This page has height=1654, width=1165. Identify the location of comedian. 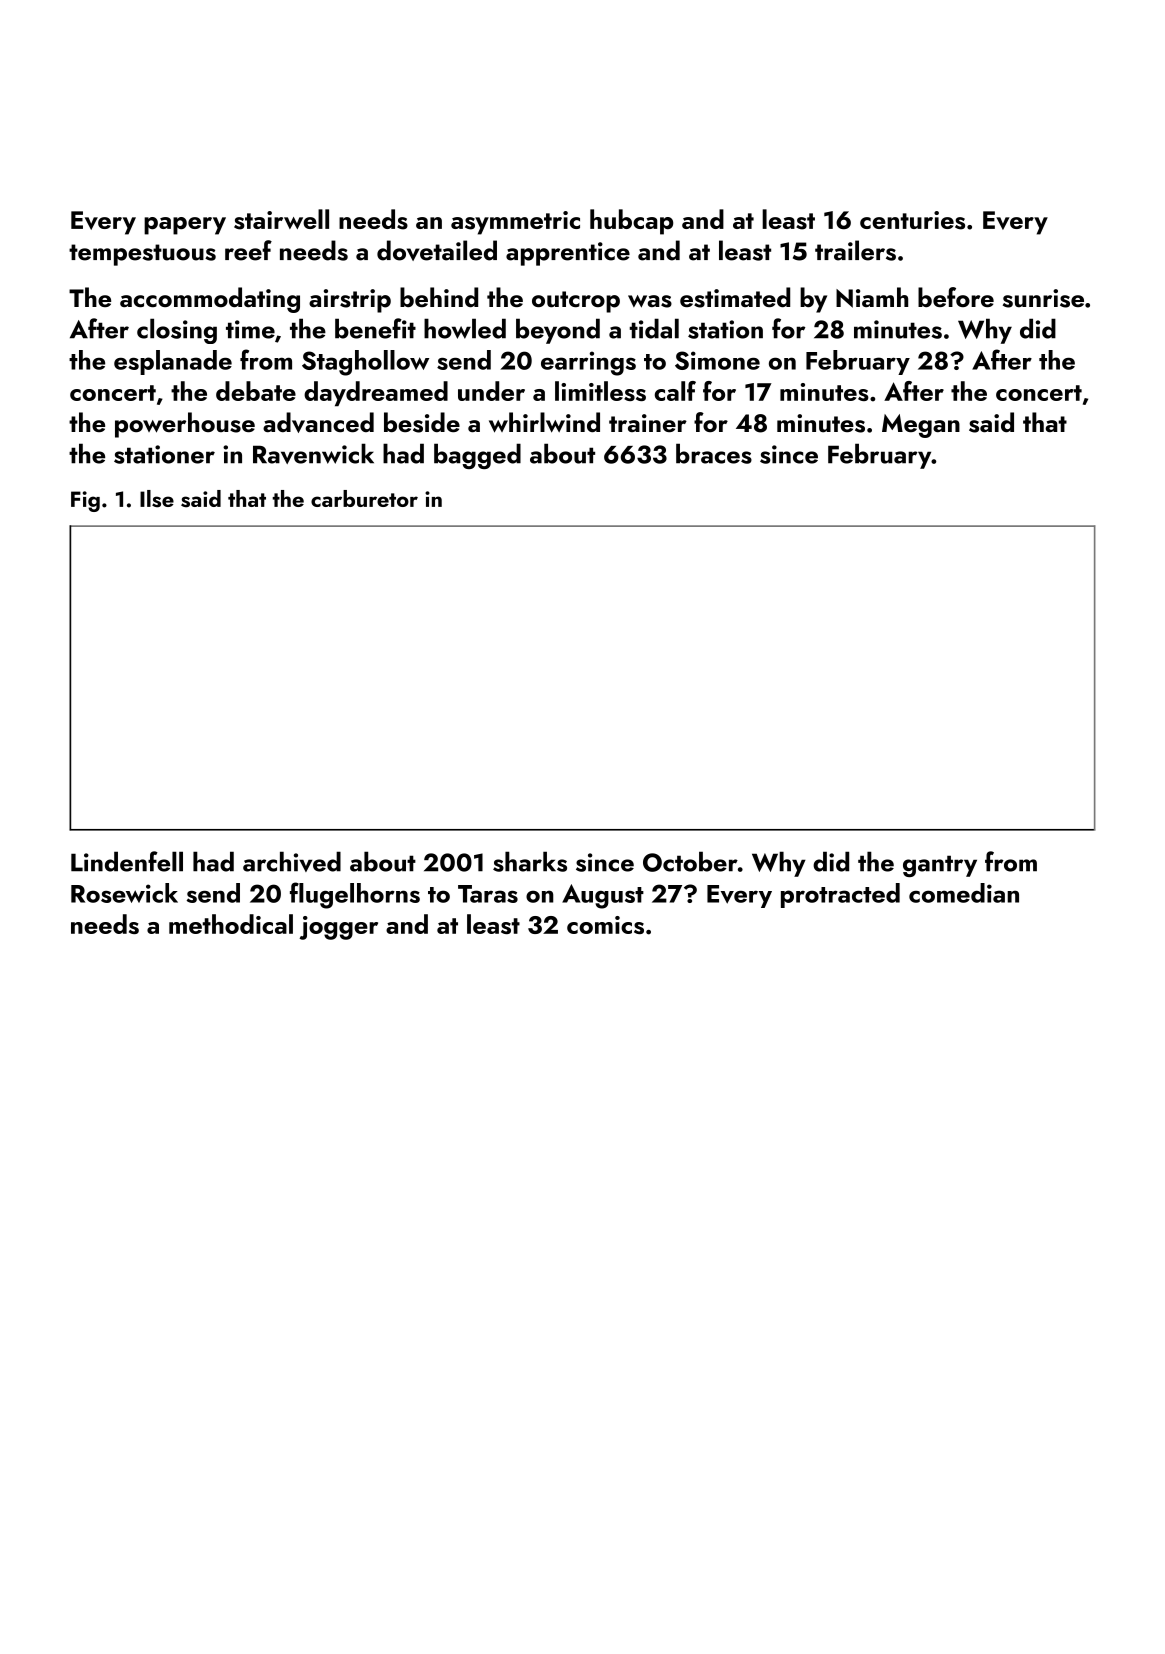
(964, 893).
